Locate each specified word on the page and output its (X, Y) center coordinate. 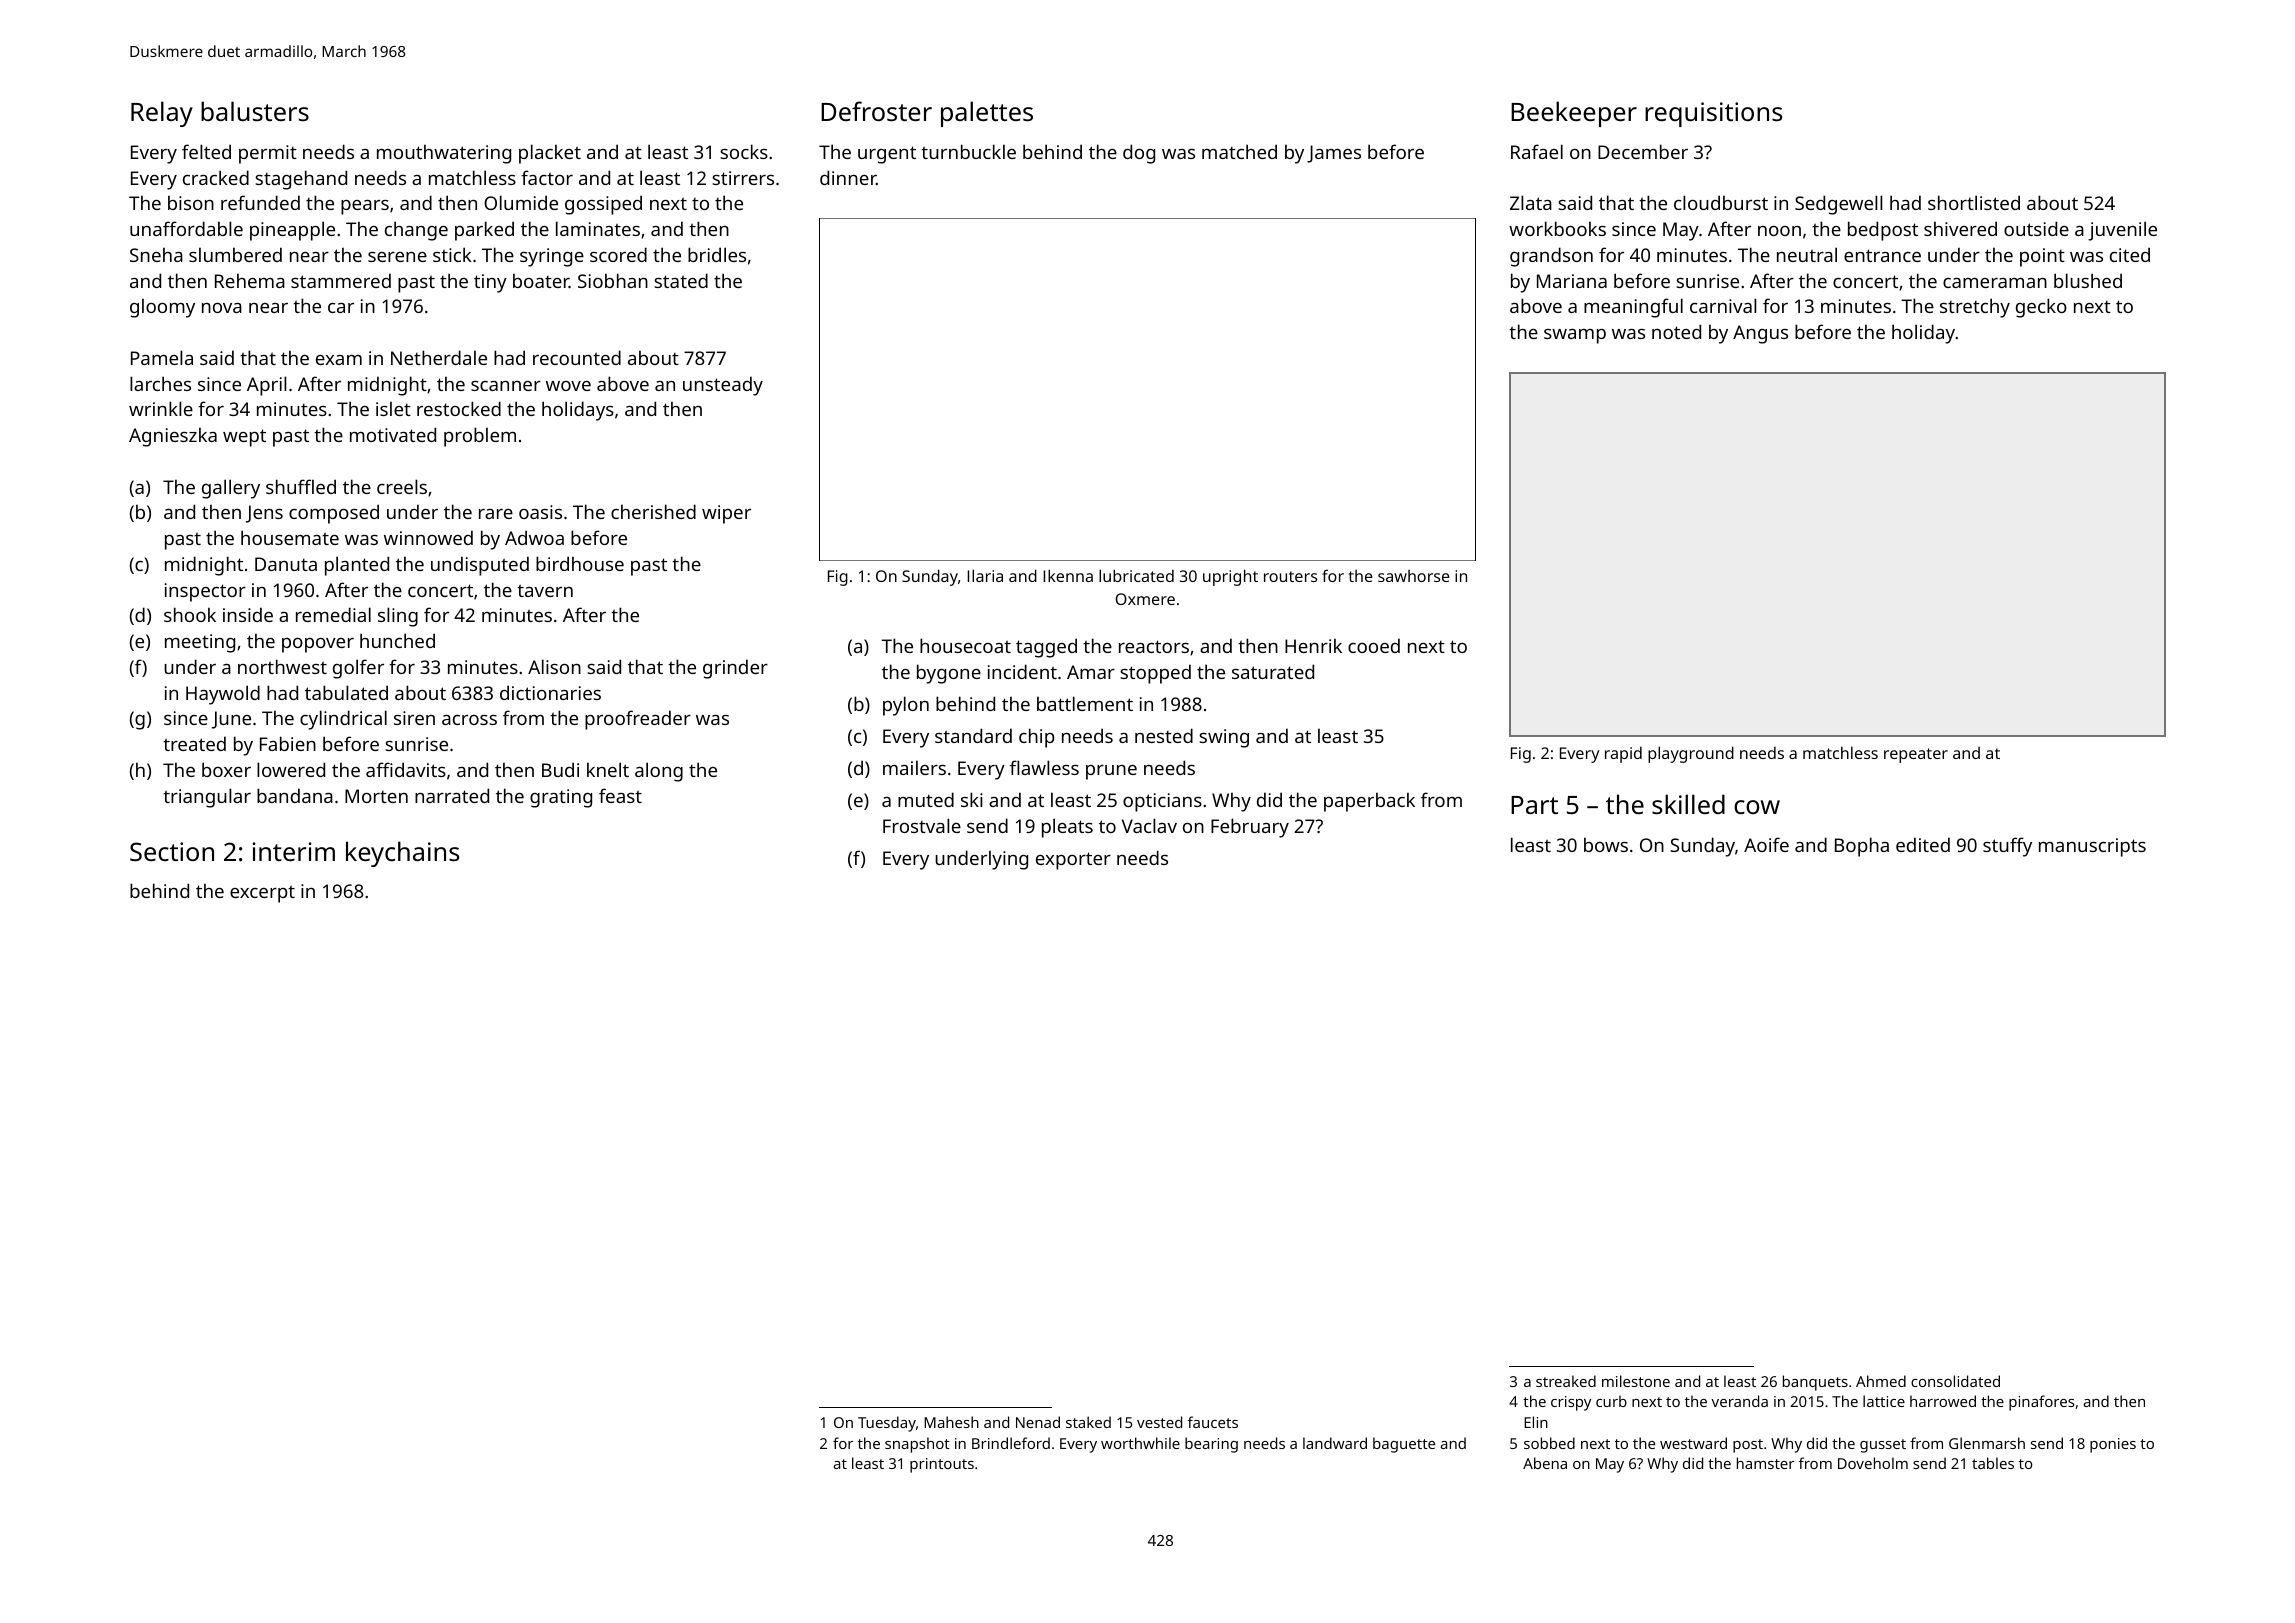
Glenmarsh (1987, 1443)
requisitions (1713, 114)
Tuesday (887, 1424)
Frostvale (922, 825)
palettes (987, 114)
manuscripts (2092, 847)
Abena (1545, 1463)
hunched (397, 640)
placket (550, 154)
